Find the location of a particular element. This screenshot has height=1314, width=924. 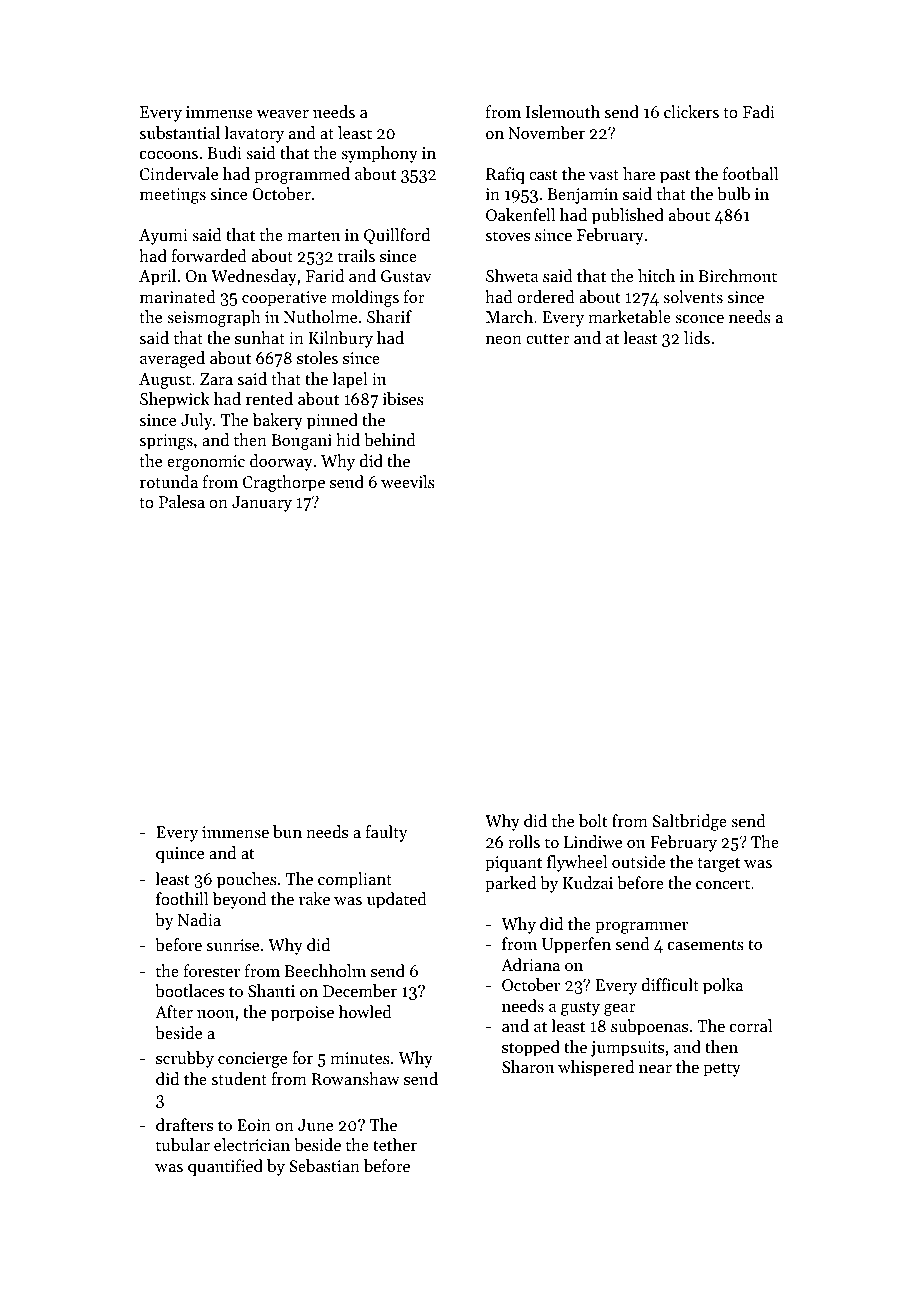

Shanti is located at coordinates (271, 990).
